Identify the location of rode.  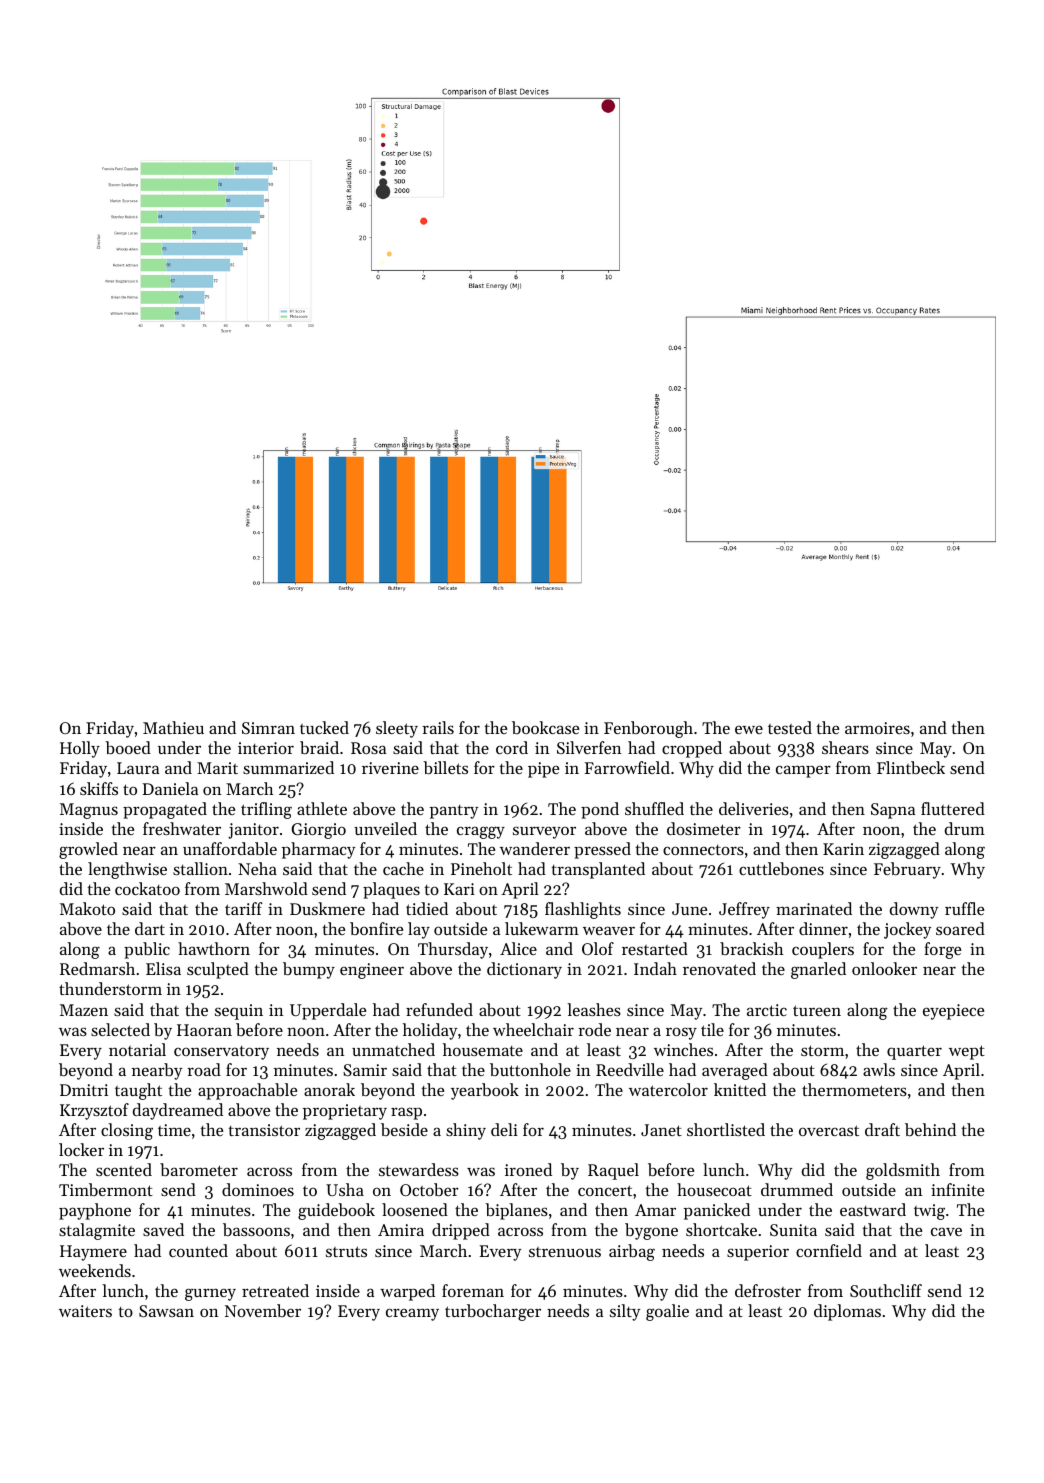
(594, 1029).
